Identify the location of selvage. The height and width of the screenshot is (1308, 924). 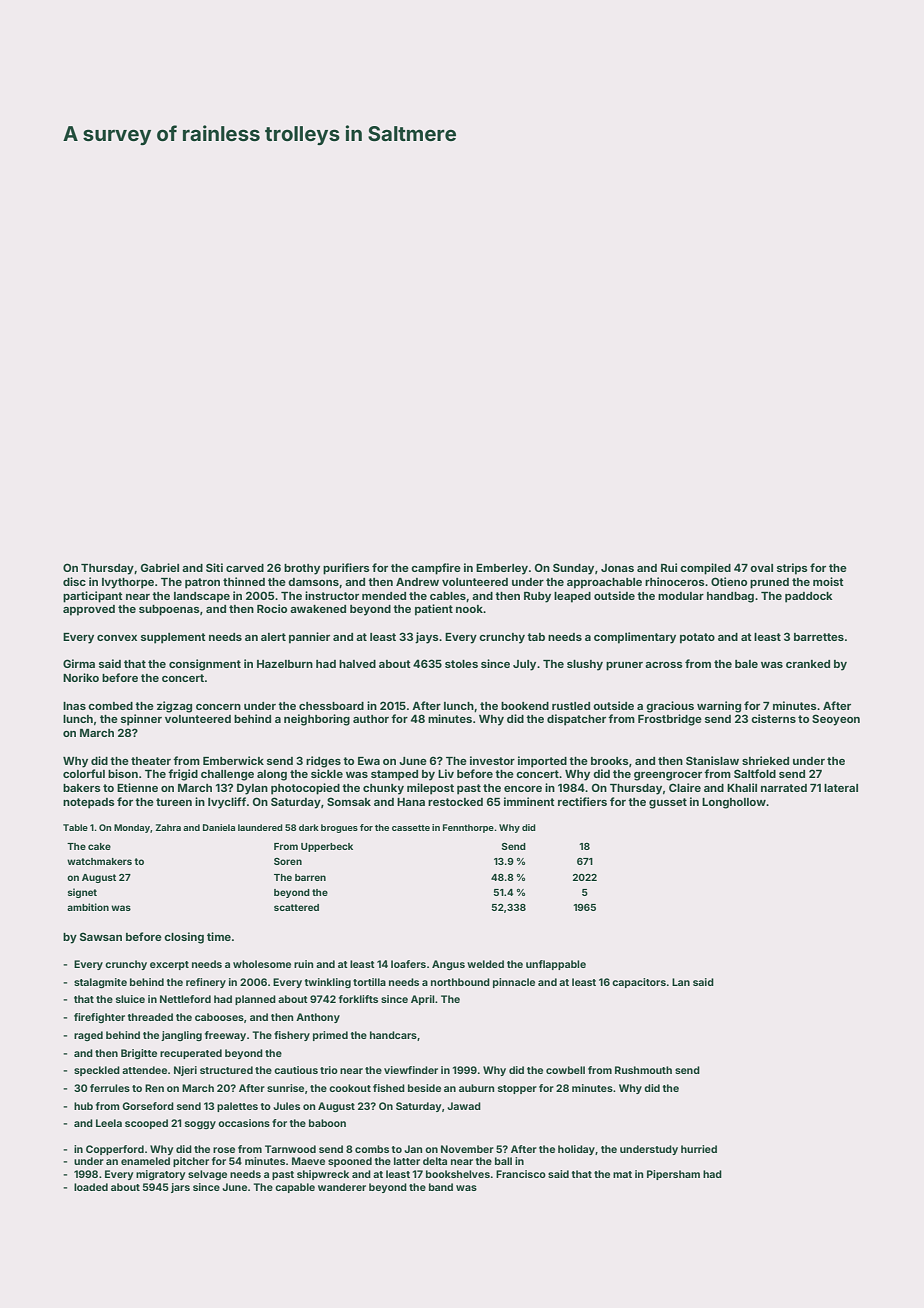
(207, 1175).
